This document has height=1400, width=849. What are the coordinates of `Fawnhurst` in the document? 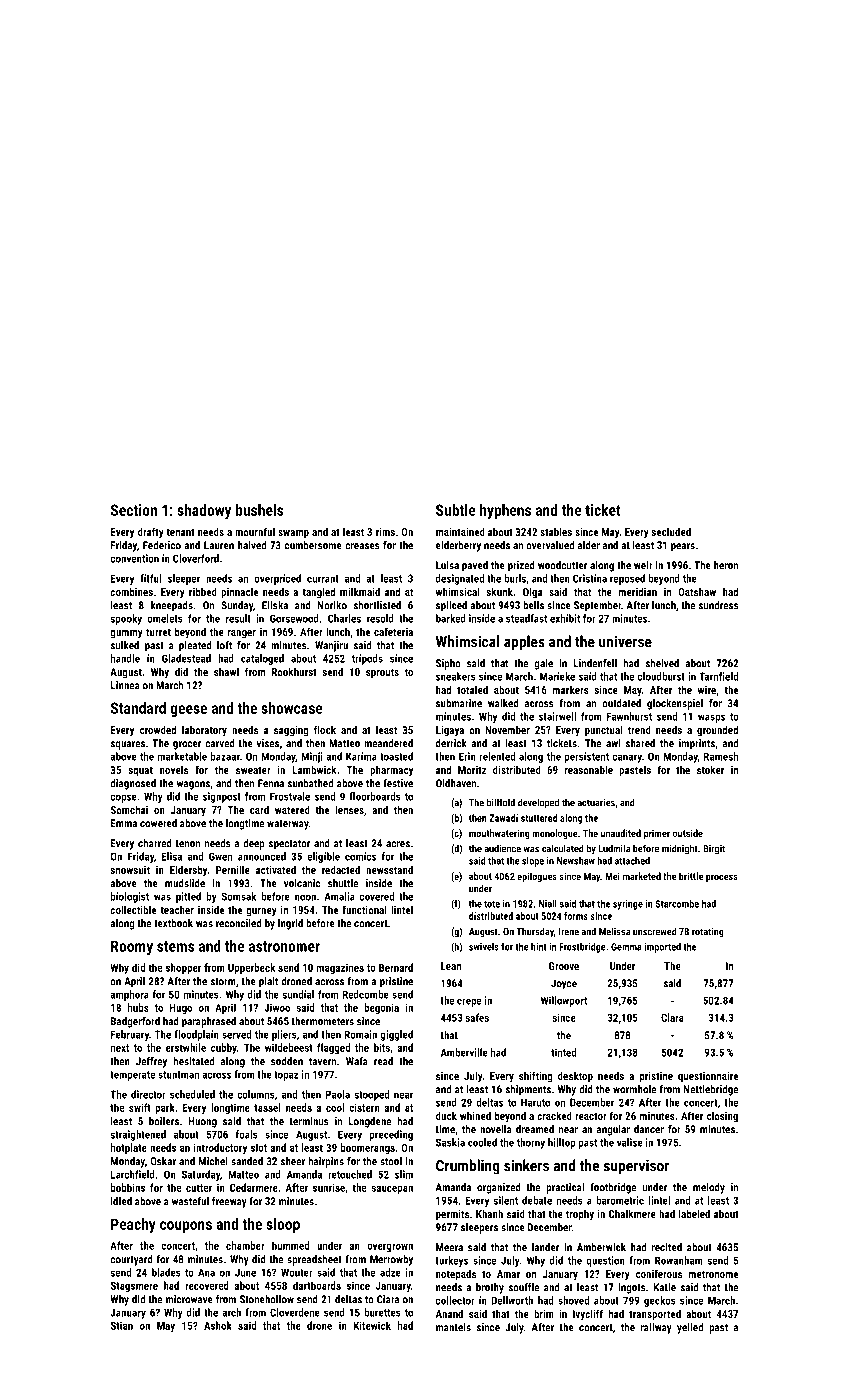 It's located at (629, 716).
